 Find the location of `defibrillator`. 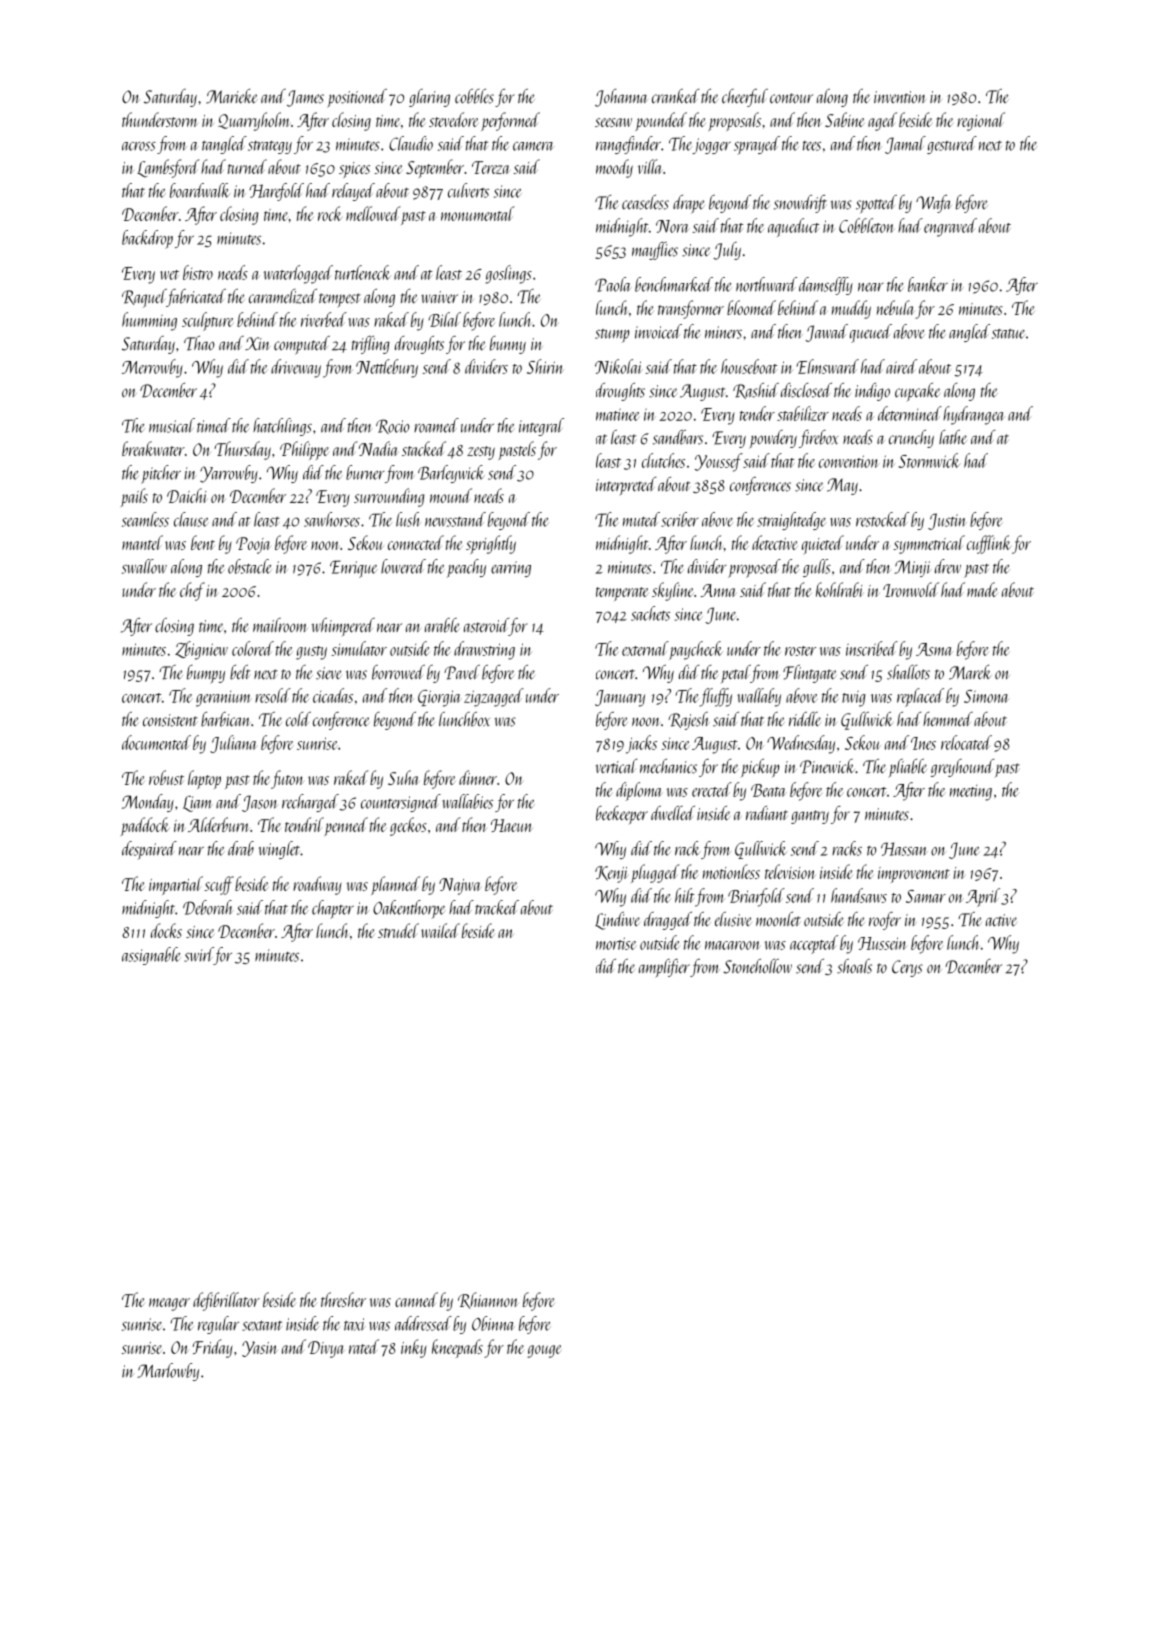

defibrillator is located at coordinates (226, 1301).
